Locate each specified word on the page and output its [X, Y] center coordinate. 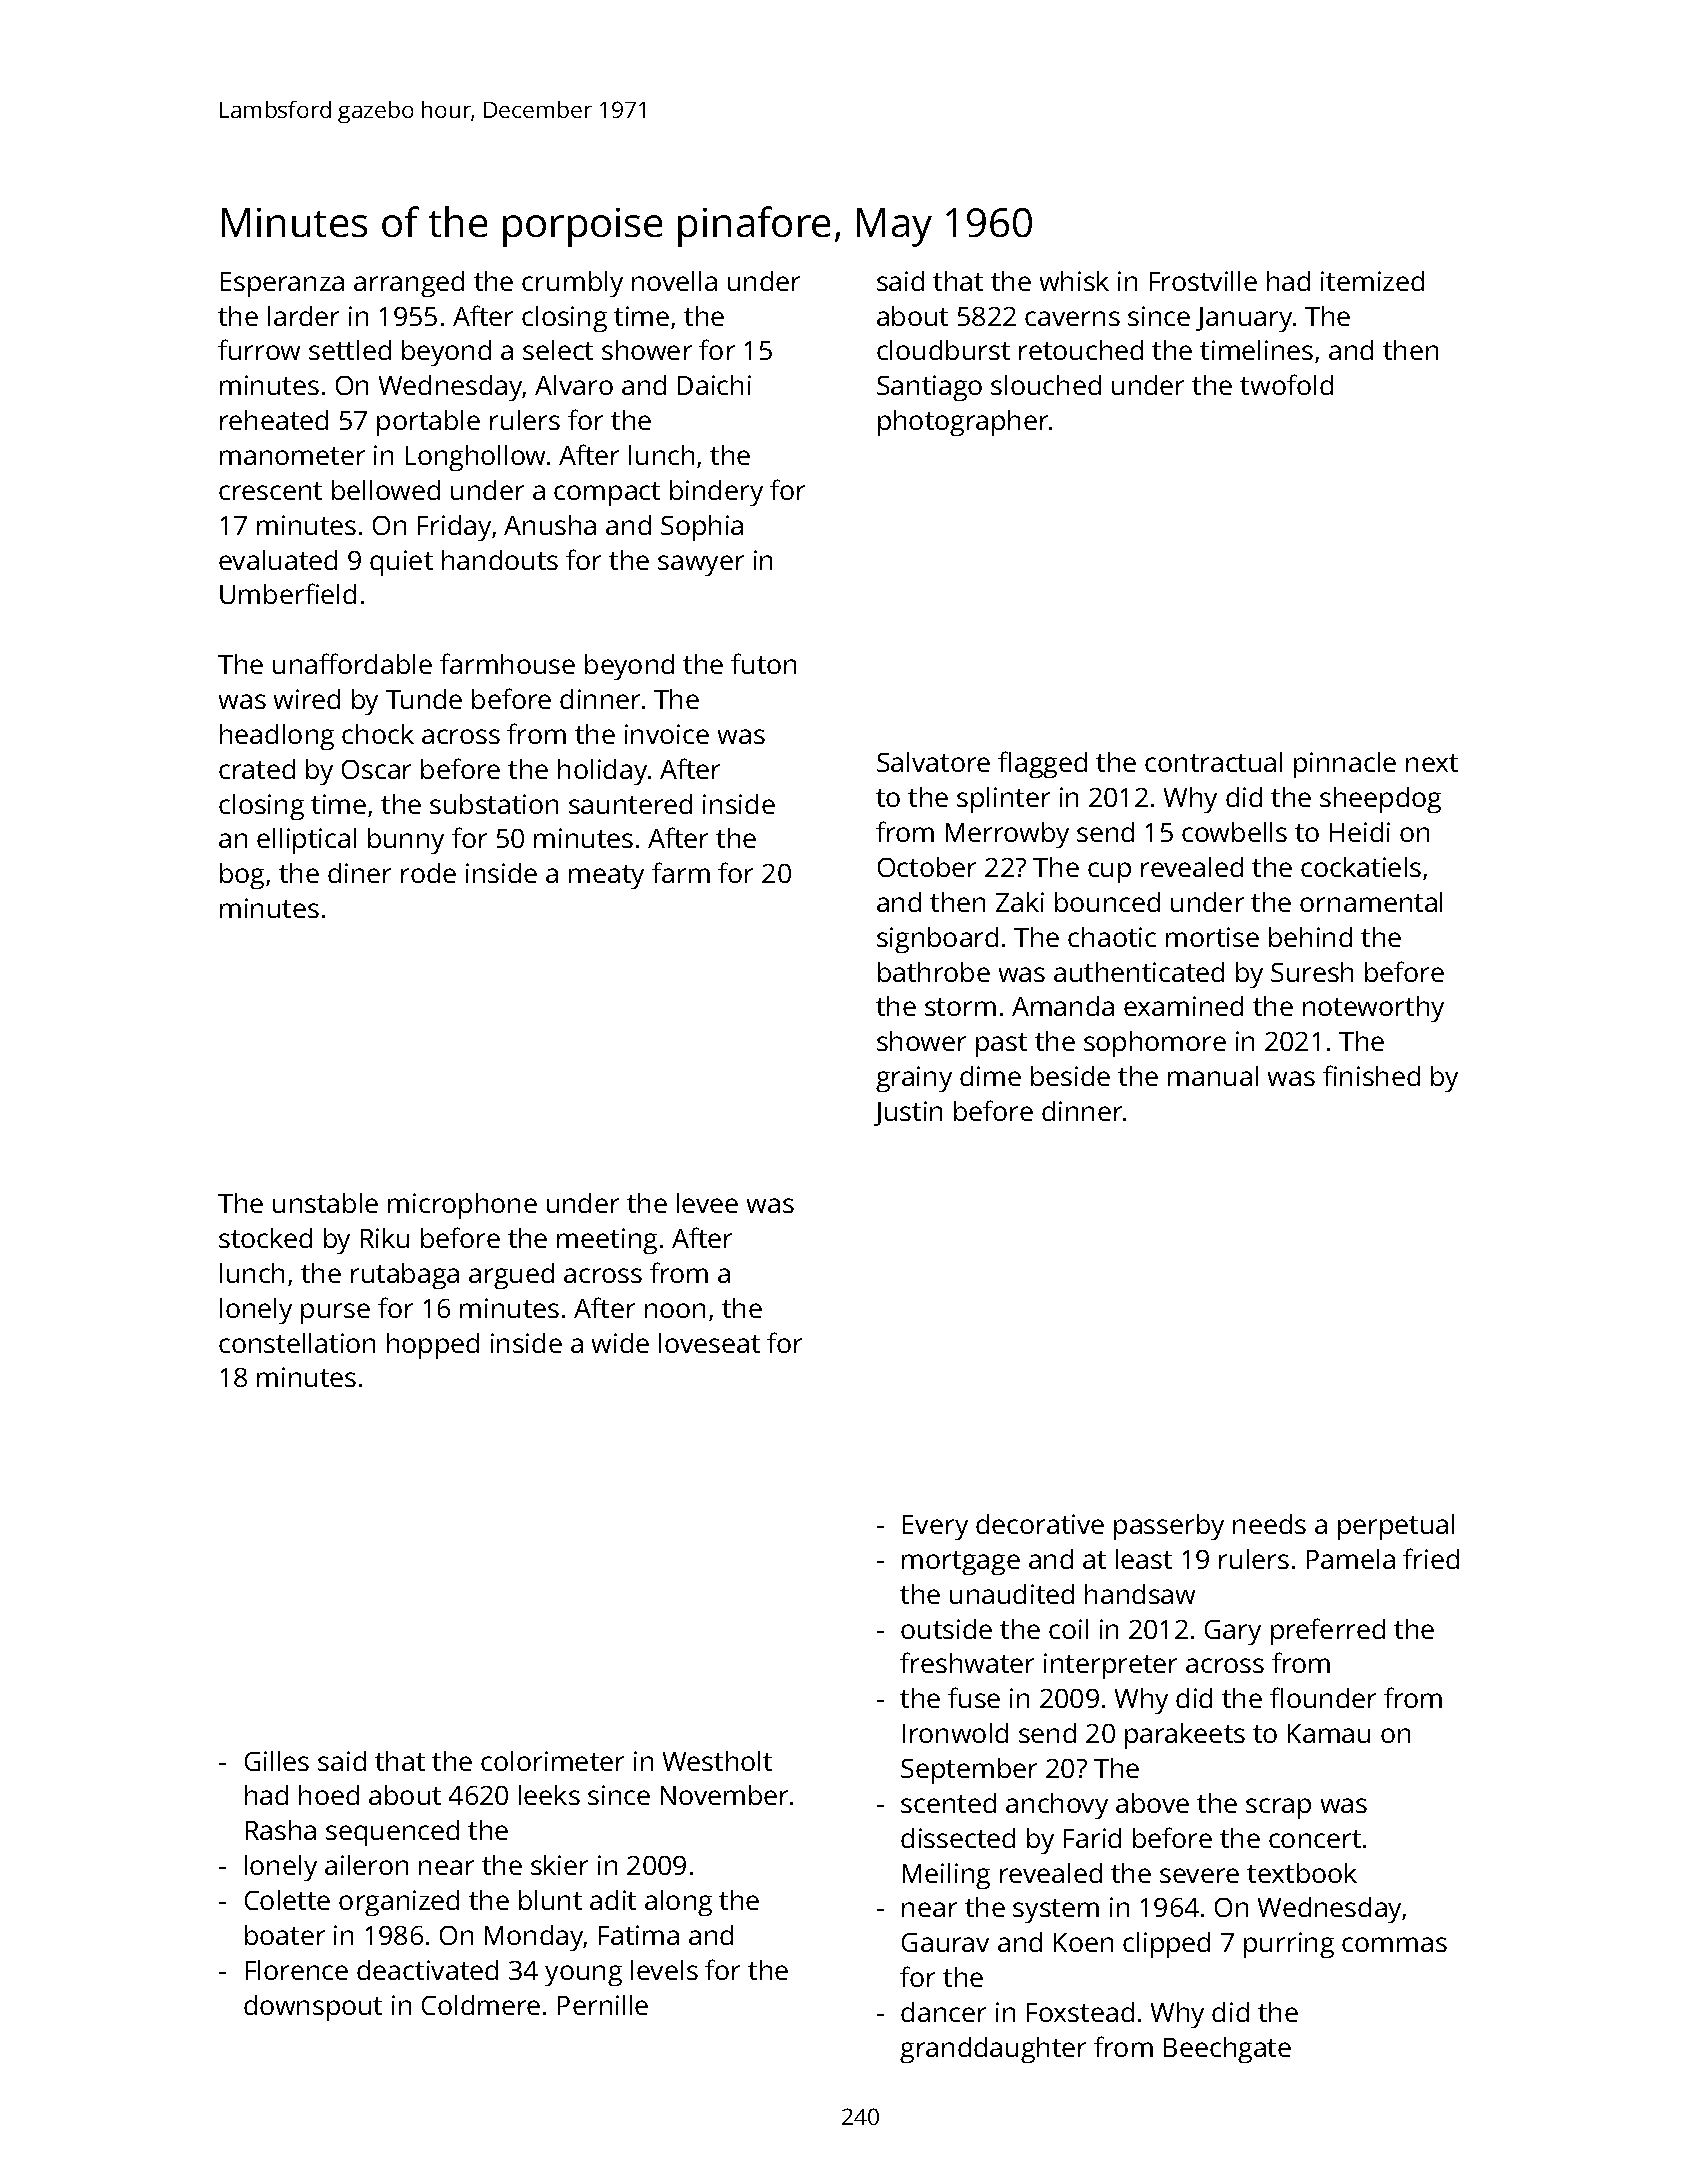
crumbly [572, 284]
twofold [1286, 384]
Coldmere [481, 2005]
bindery [716, 493]
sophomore [1155, 1044]
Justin [908, 1113]
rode [428, 873]
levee [707, 1203]
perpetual [1396, 1527]
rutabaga [405, 1276]
